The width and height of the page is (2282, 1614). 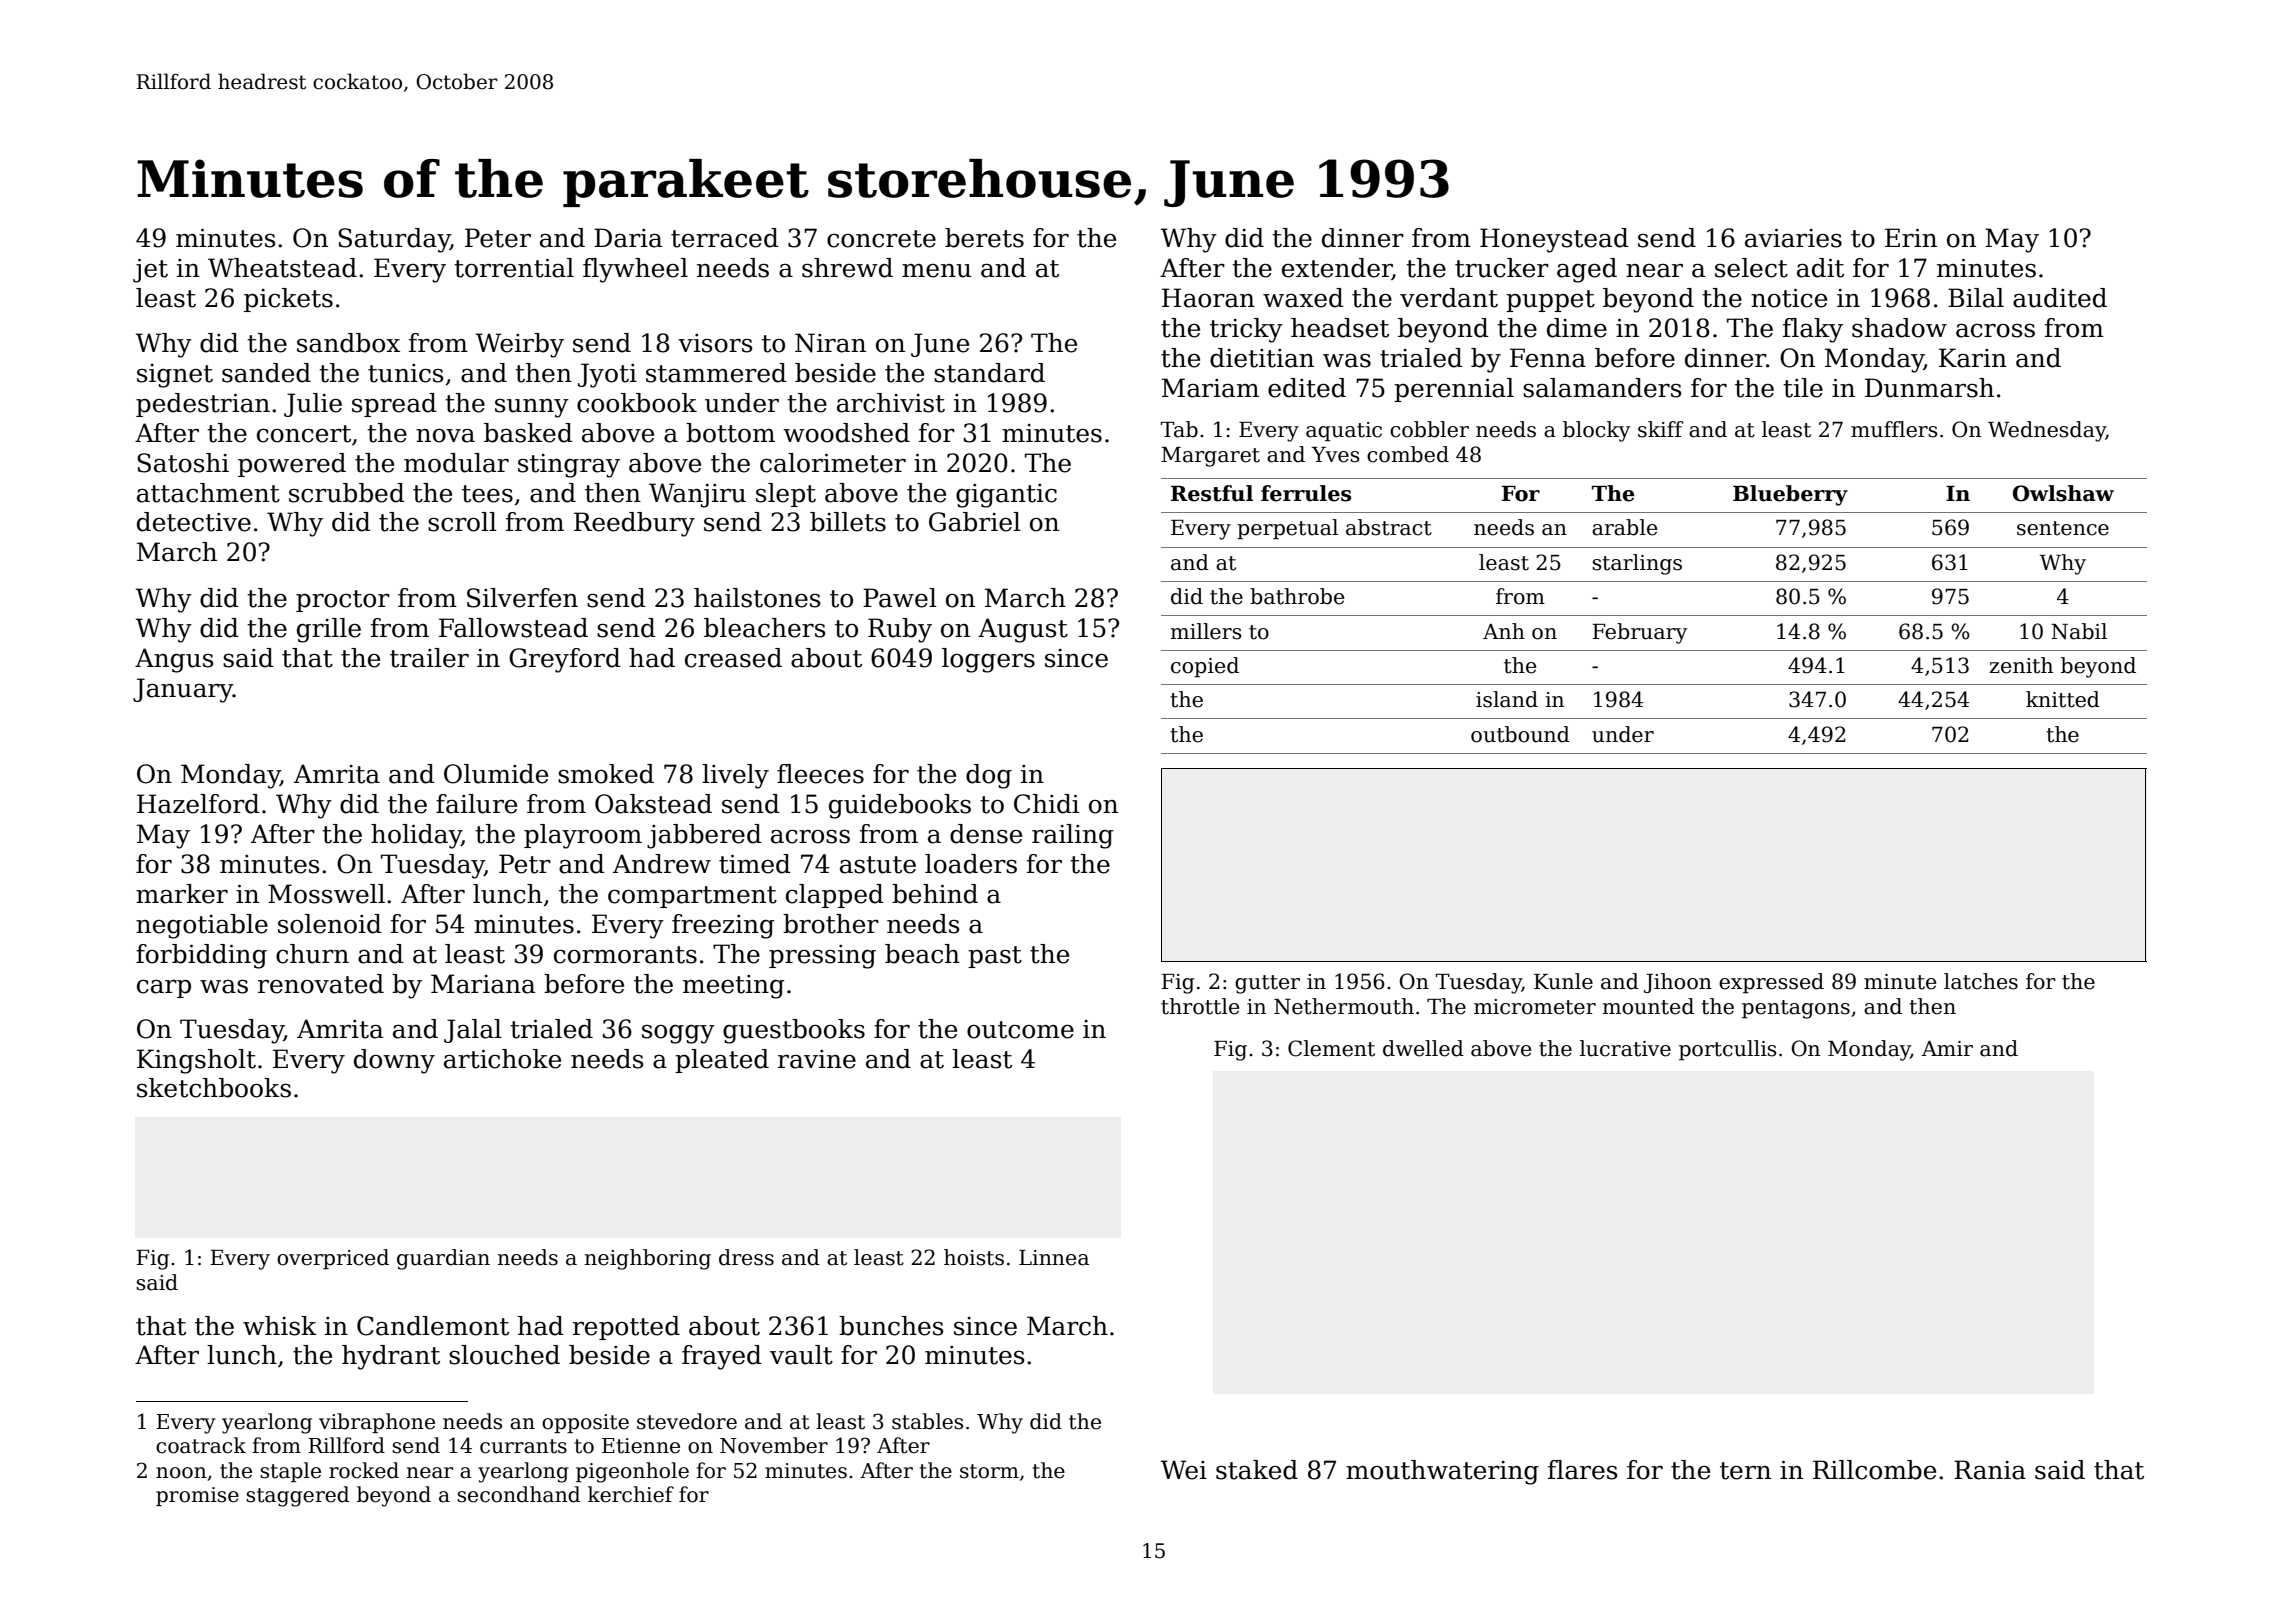 What do you see at coordinates (723, 926) in the page?
I see `freezing` at bounding box center [723, 926].
